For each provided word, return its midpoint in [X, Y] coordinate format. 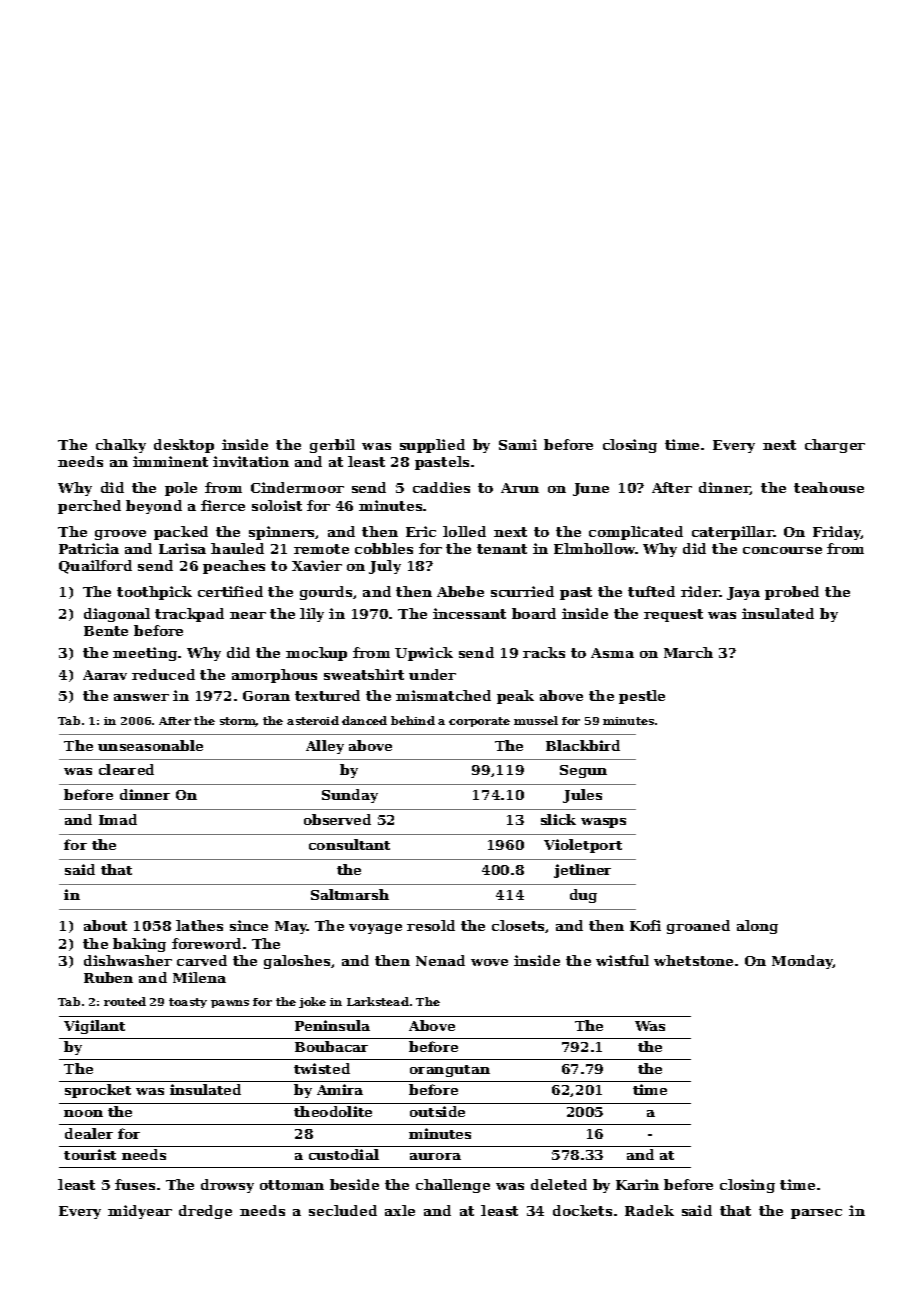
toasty [188, 1003]
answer [141, 697]
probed [792, 593]
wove [489, 962]
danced [364, 720]
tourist [90, 1154]
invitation [251, 461]
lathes [199, 925]
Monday [802, 962]
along [757, 927]
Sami [518, 444]
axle [400, 1210]
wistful [622, 960]
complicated [636, 533]
